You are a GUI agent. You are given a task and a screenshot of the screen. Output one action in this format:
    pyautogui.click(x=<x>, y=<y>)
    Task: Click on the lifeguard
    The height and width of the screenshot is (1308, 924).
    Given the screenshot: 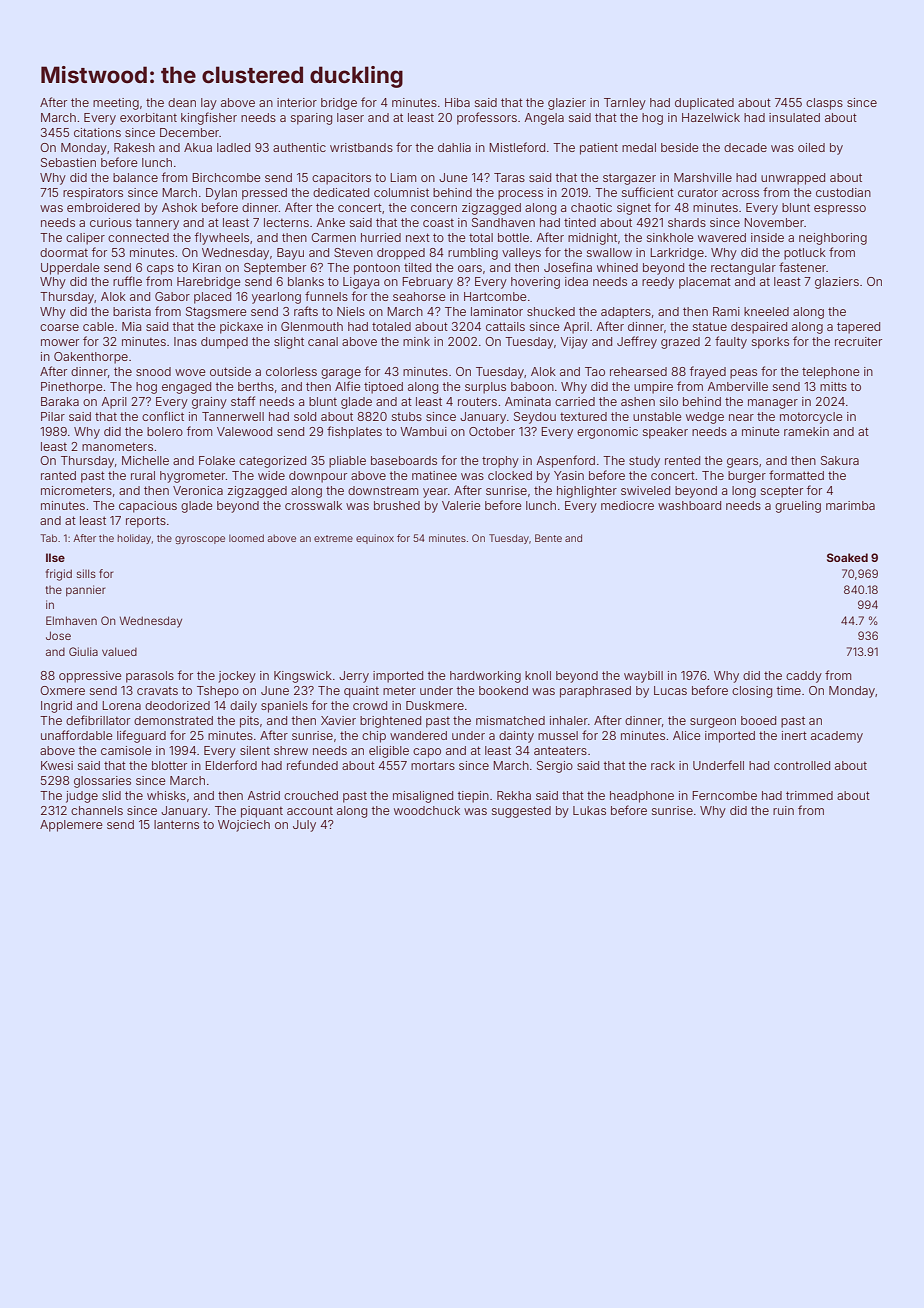 What is the action you would take?
    pyautogui.click(x=141, y=736)
